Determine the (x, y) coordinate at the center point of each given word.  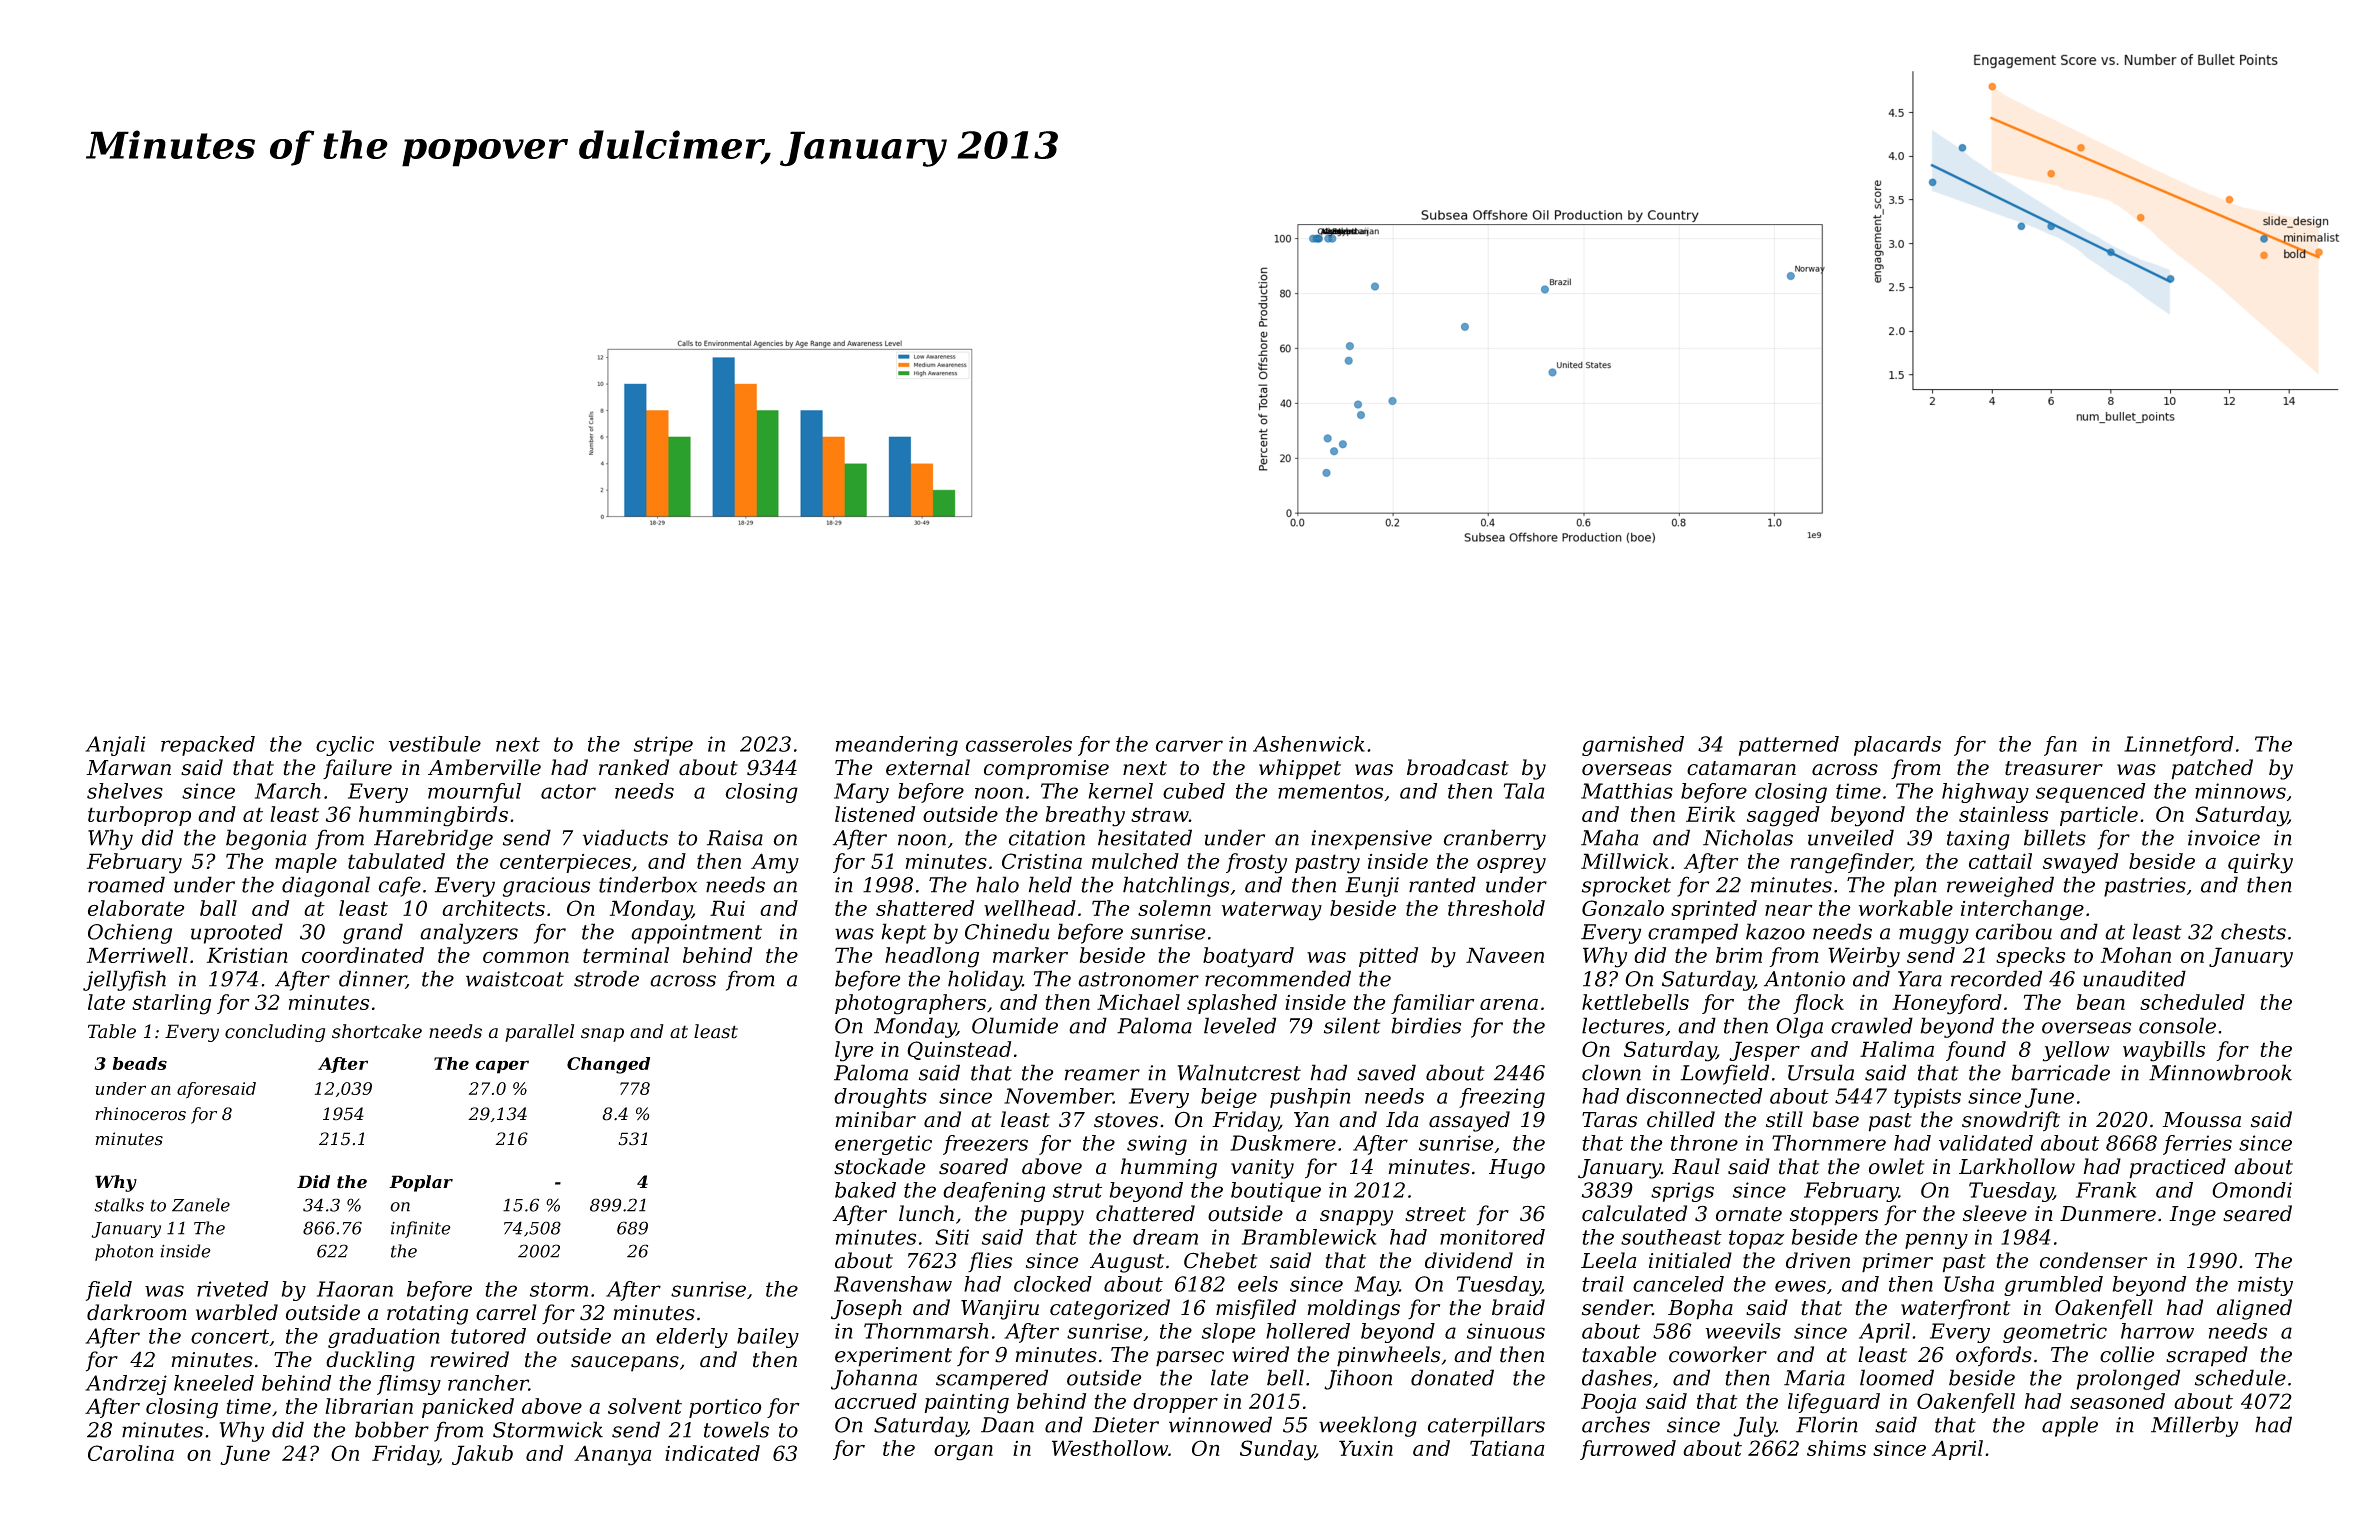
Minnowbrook (2220, 1072)
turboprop (139, 816)
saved (1386, 1072)
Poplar (421, 1183)
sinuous (1506, 1331)
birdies (1426, 1025)
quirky (2260, 863)
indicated (712, 1453)
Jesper (1764, 1051)
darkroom (137, 1312)
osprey (1511, 866)
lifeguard (1834, 1403)
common (526, 957)
